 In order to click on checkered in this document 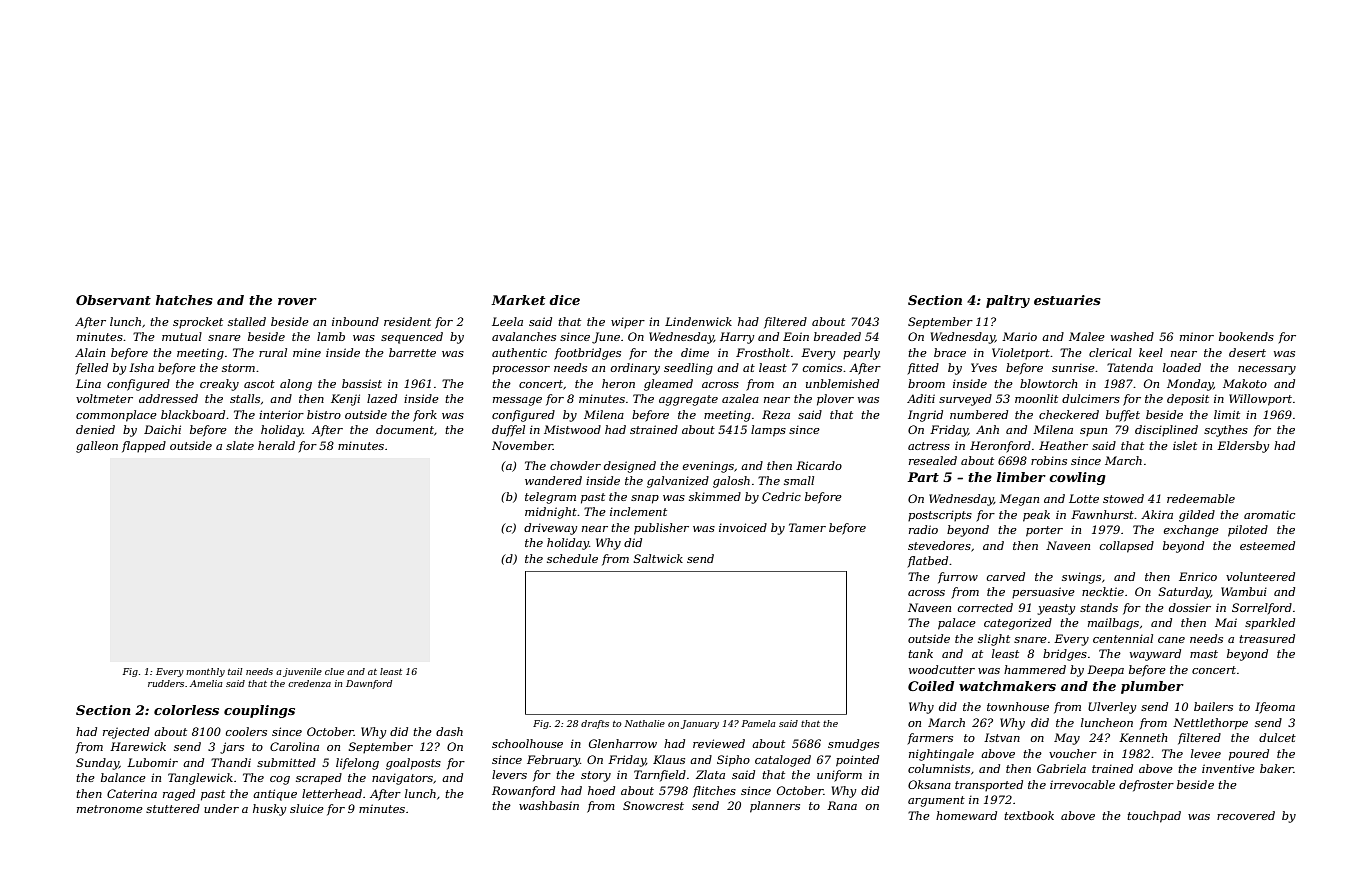, I will do `click(1069, 414)`.
